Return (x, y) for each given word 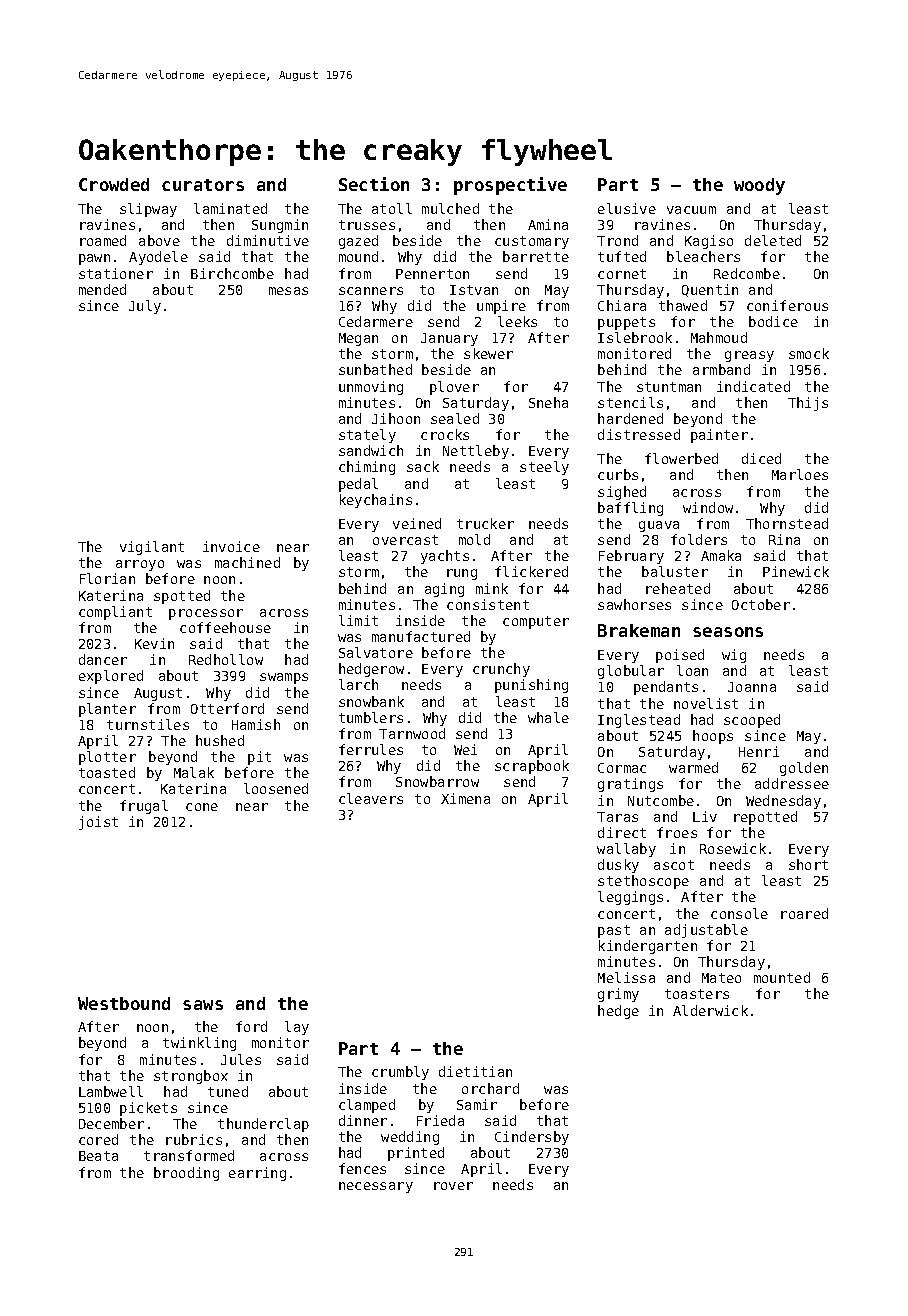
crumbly (400, 1073)
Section (374, 184)
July (145, 307)
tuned (228, 1091)
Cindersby (532, 1138)
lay (297, 1028)
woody (759, 186)
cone (202, 807)
